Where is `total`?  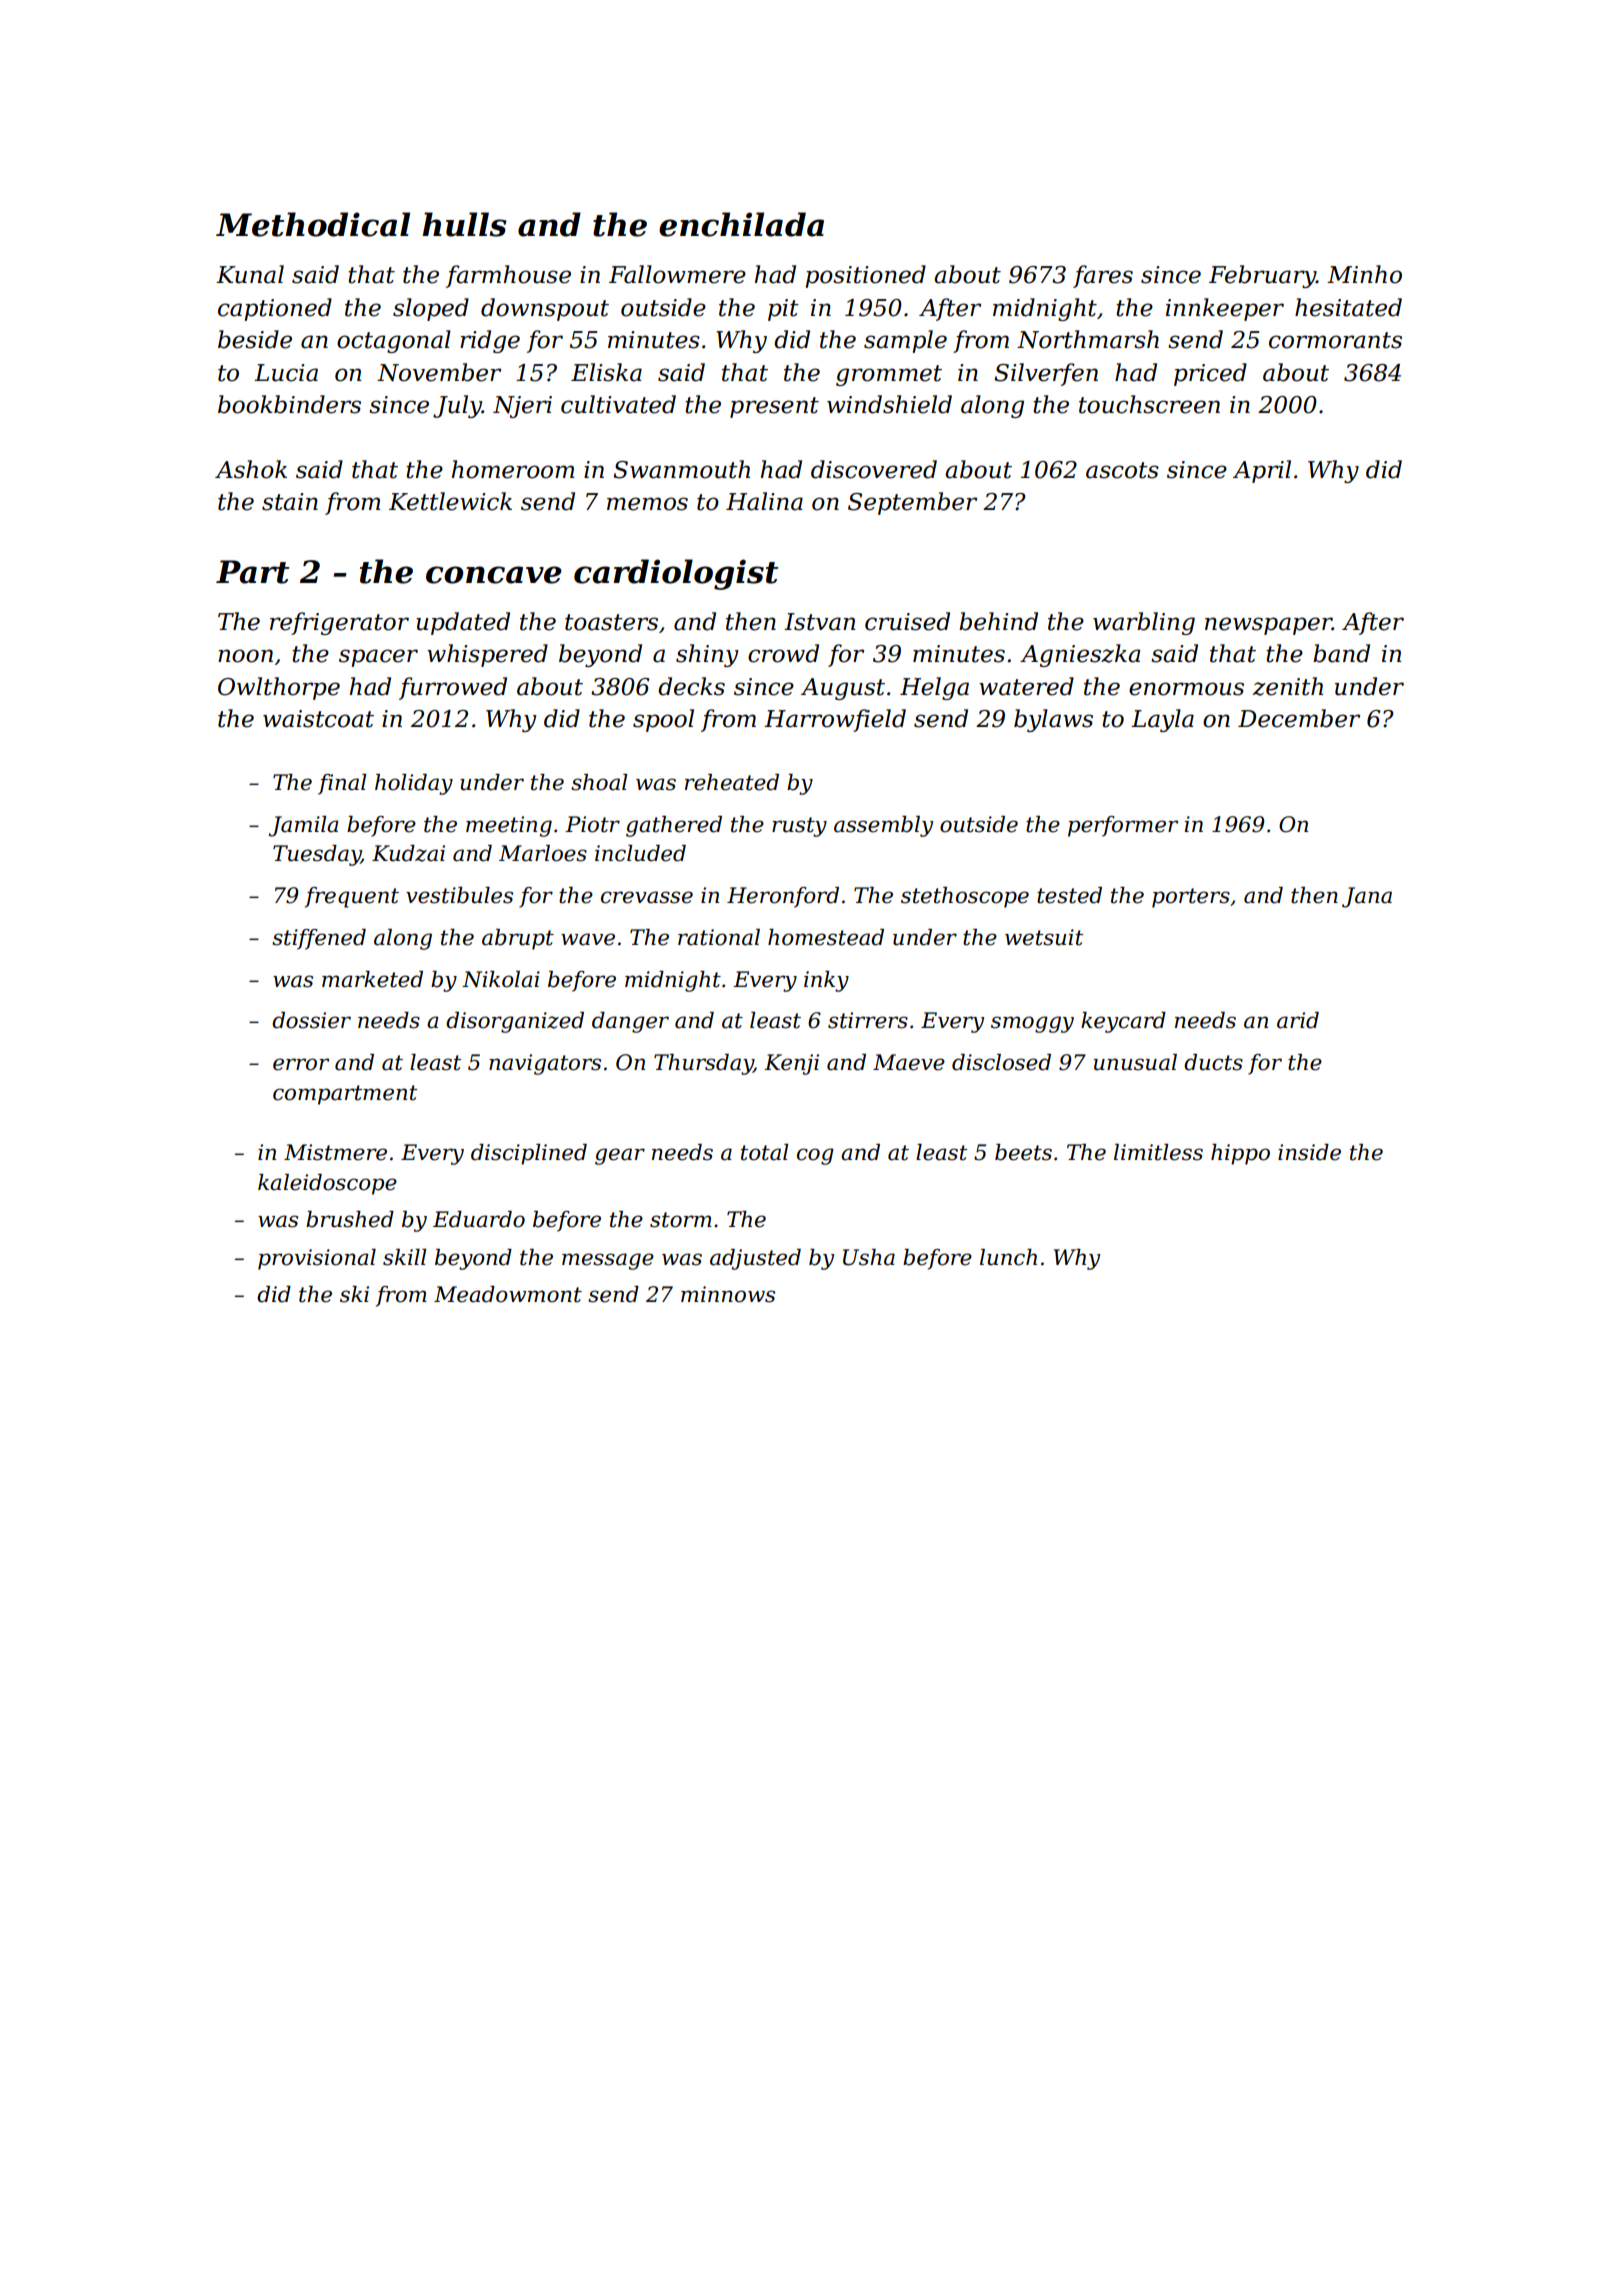 total is located at coordinates (764, 1152).
